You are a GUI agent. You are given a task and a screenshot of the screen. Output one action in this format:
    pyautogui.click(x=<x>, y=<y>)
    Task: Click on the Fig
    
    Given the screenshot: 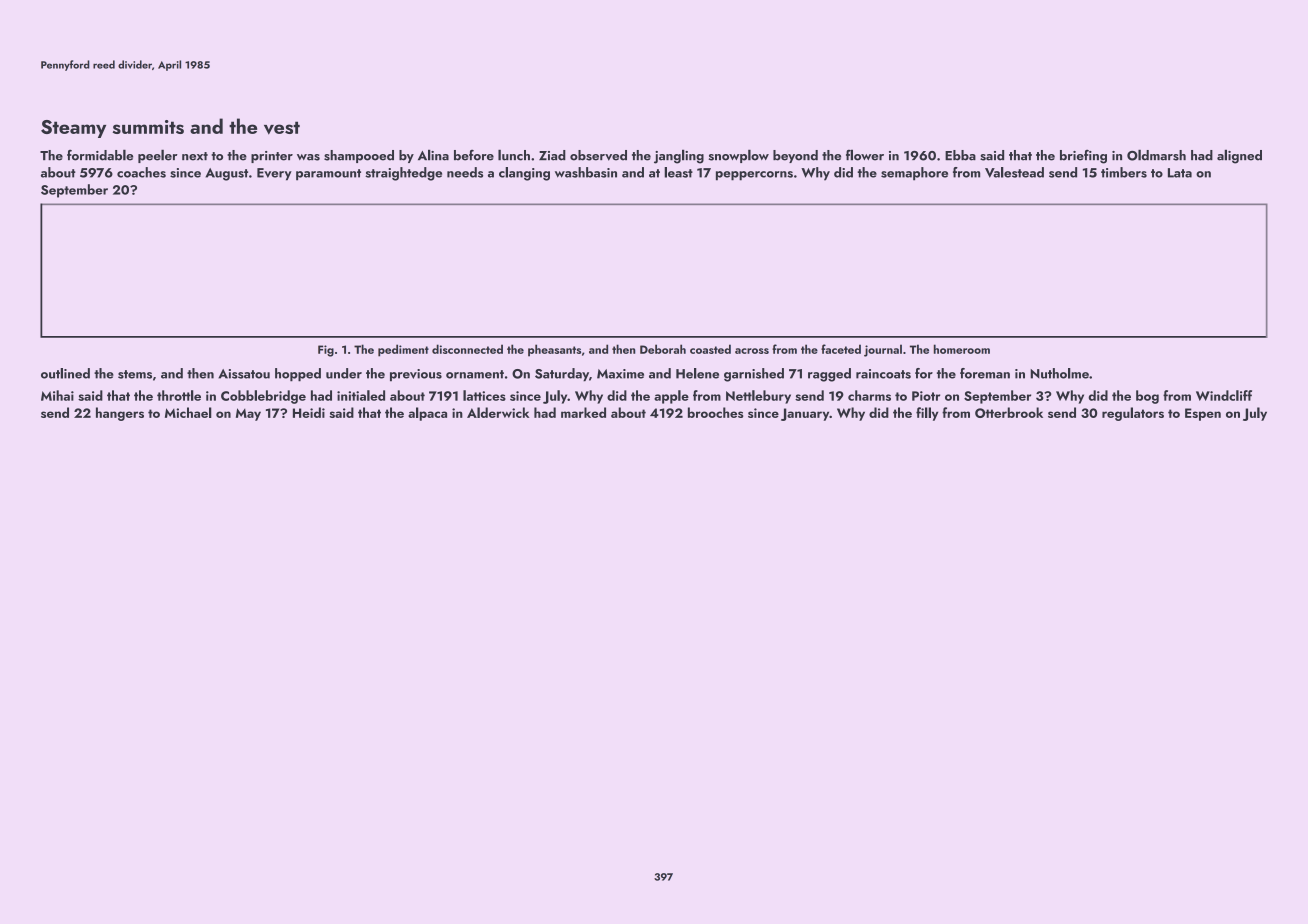 What is the action you would take?
    pyautogui.click(x=326, y=351)
